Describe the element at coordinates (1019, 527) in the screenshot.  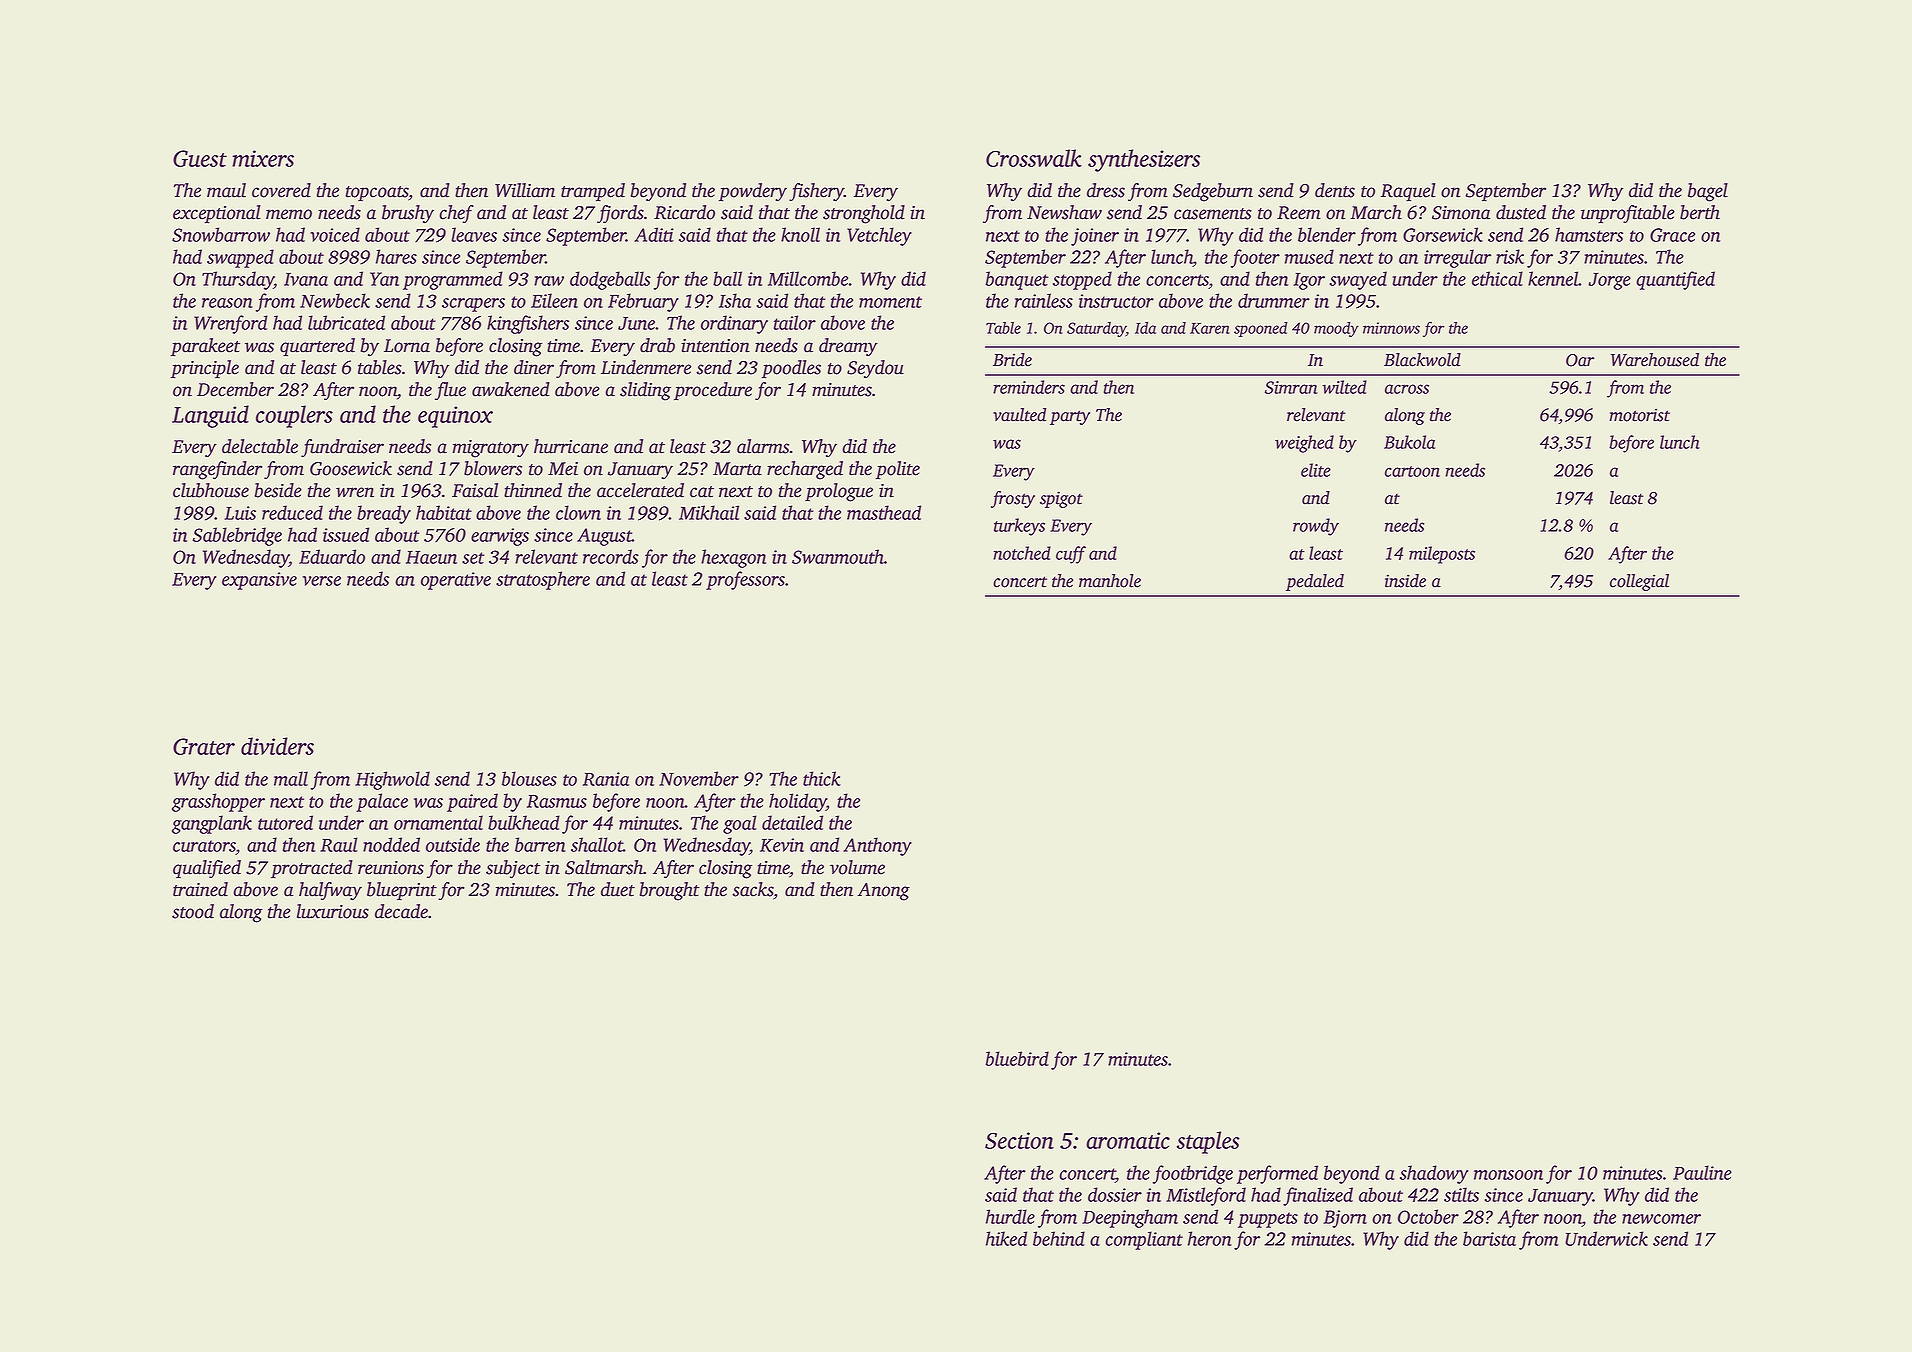
I see `turkeys` at that location.
